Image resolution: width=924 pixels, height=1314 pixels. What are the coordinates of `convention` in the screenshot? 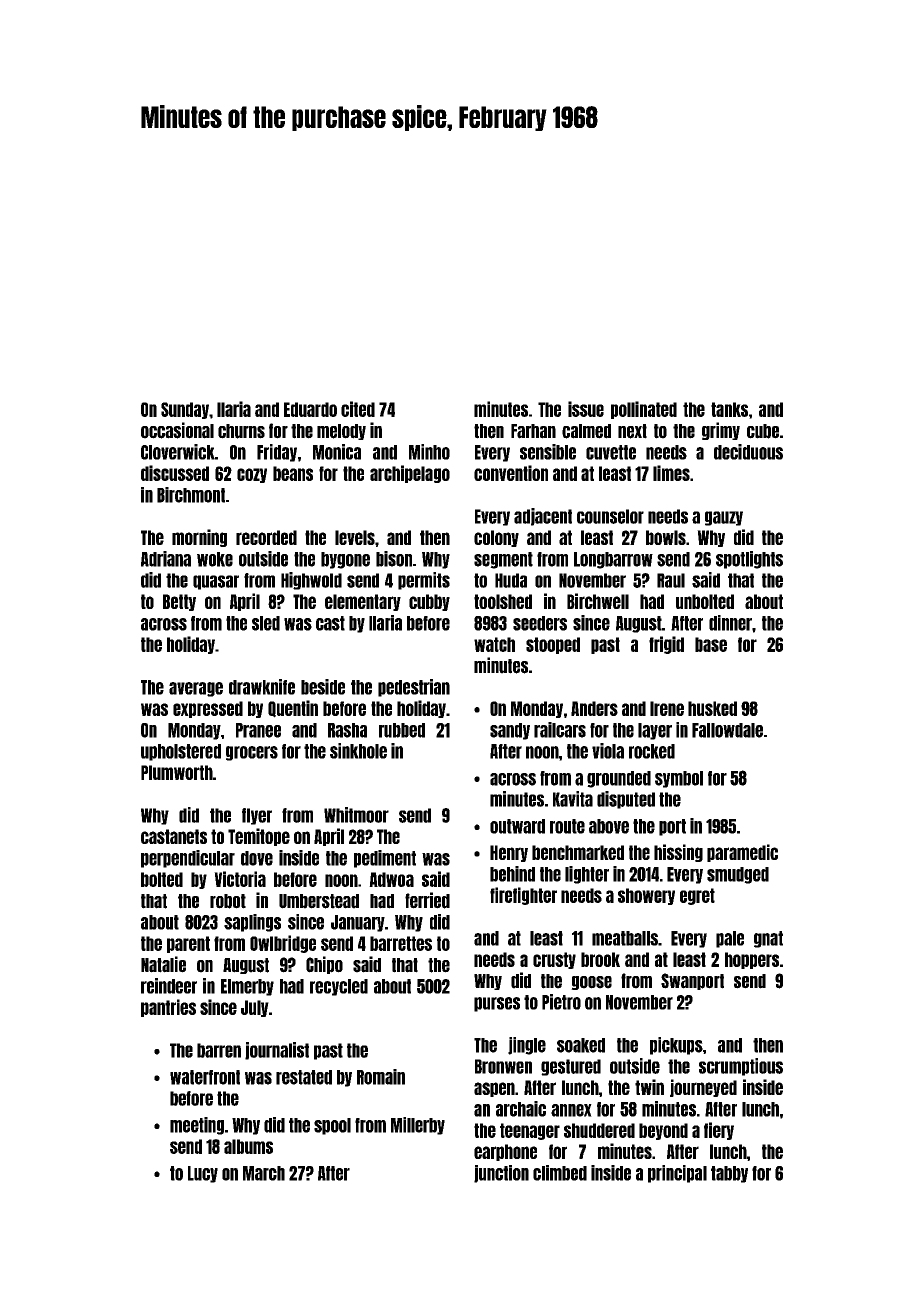 It's located at (511, 473).
